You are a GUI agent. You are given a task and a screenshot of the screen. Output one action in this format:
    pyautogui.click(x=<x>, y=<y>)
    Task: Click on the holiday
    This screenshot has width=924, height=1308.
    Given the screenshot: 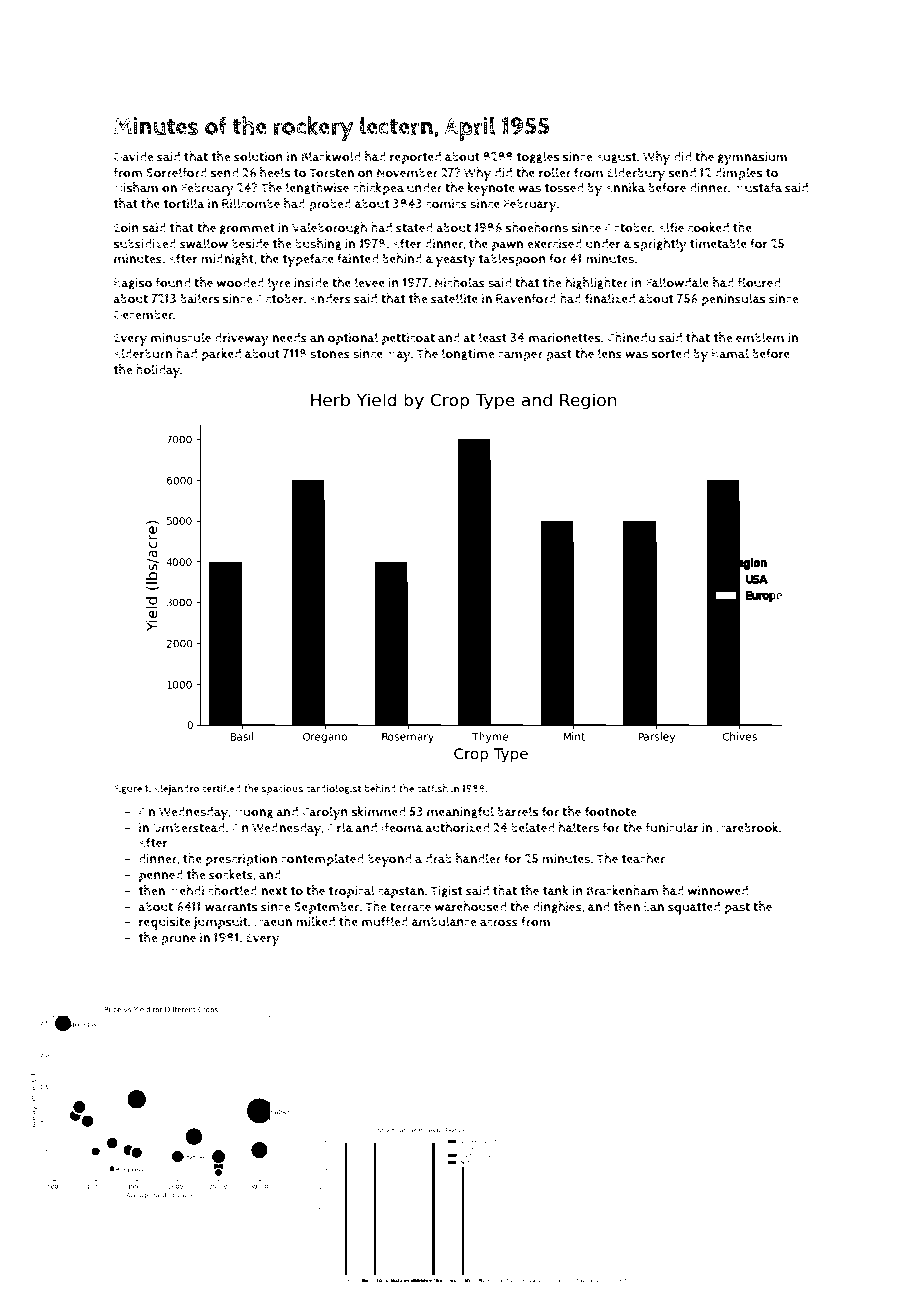 What is the action you would take?
    pyautogui.click(x=158, y=371)
